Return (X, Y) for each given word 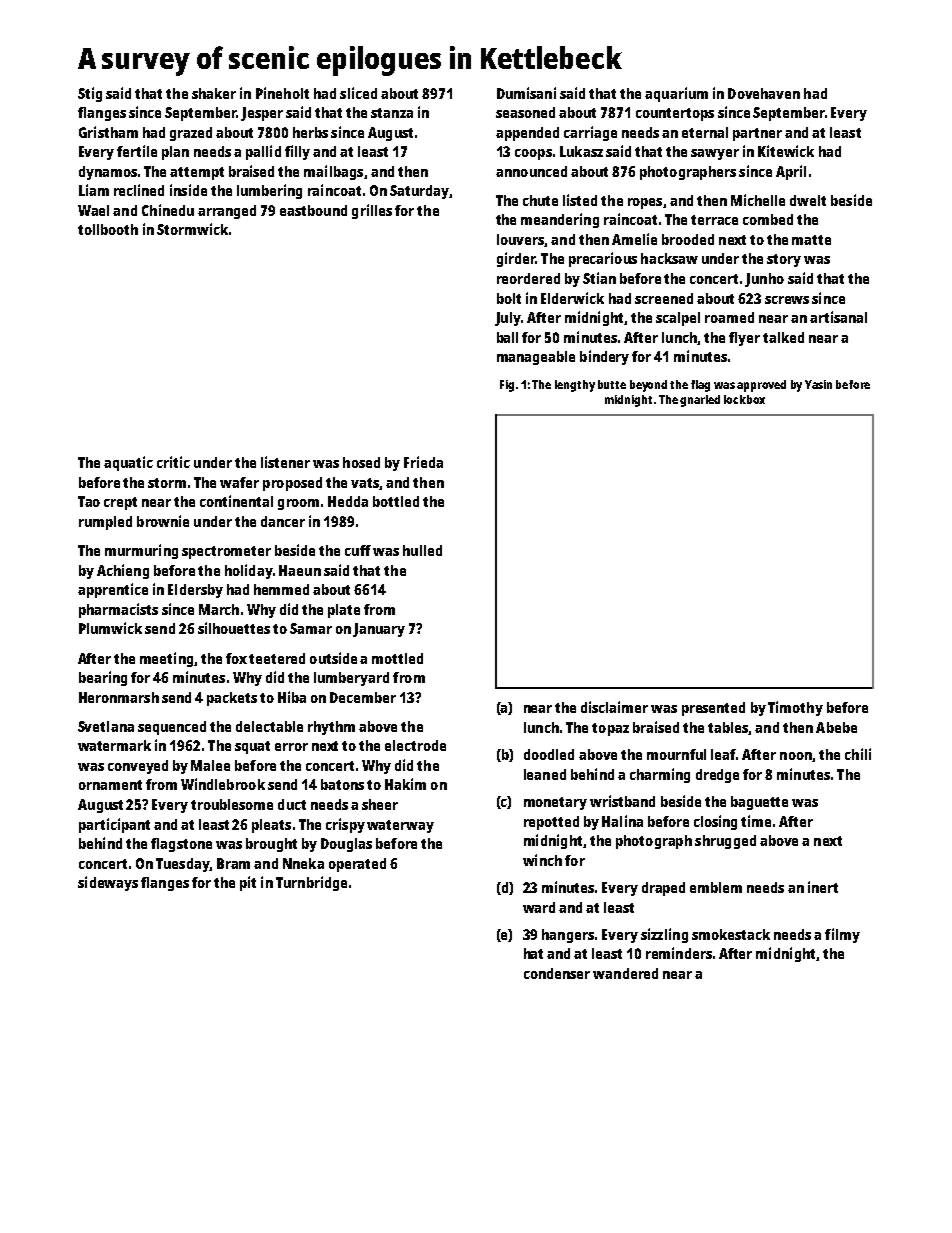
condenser (557, 973)
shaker (214, 93)
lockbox (744, 399)
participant (114, 825)
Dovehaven (764, 93)
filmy (842, 935)
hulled (422, 550)
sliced (358, 93)
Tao (89, 501)
